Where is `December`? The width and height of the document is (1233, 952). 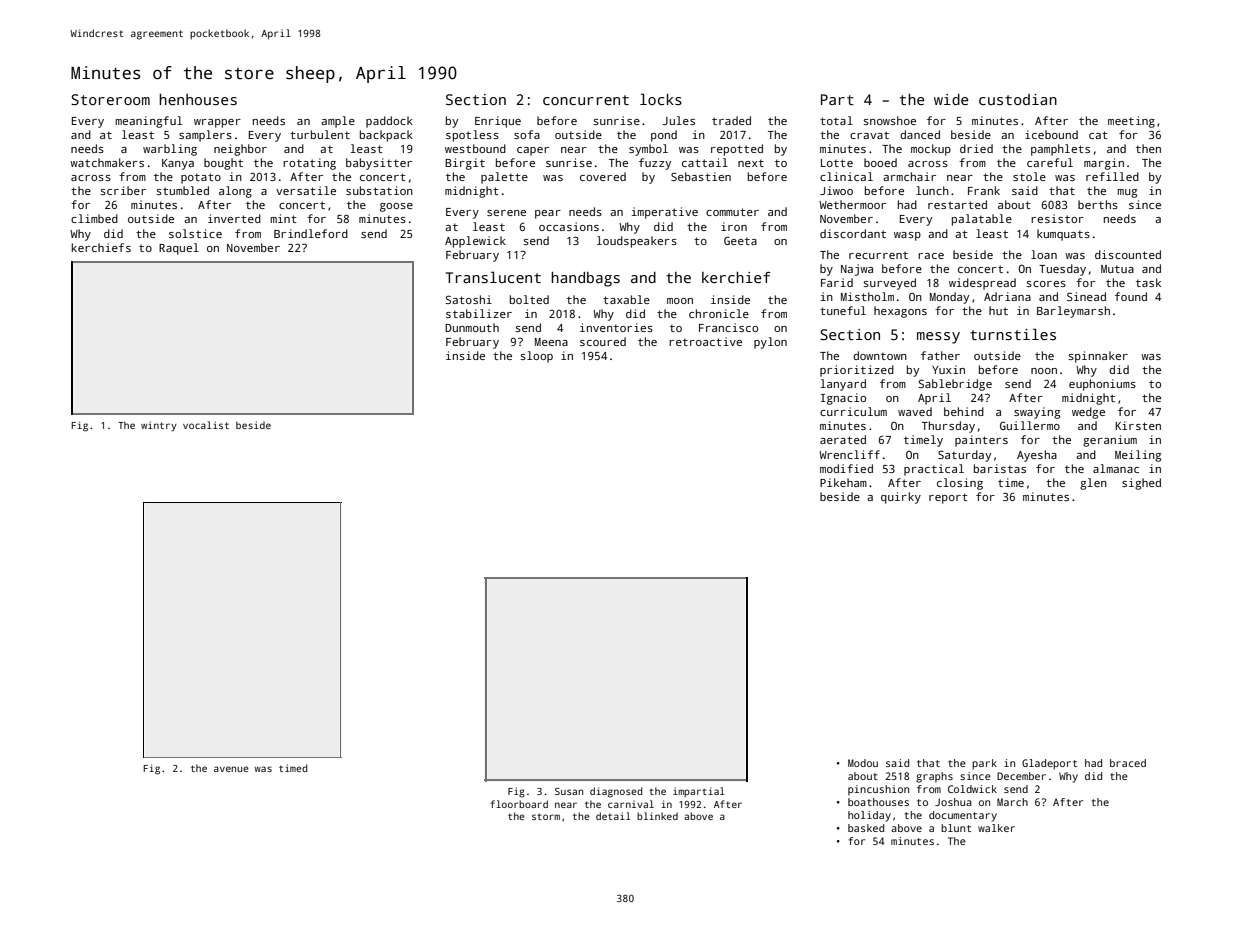 December is located at coordinates (1021, 776).
